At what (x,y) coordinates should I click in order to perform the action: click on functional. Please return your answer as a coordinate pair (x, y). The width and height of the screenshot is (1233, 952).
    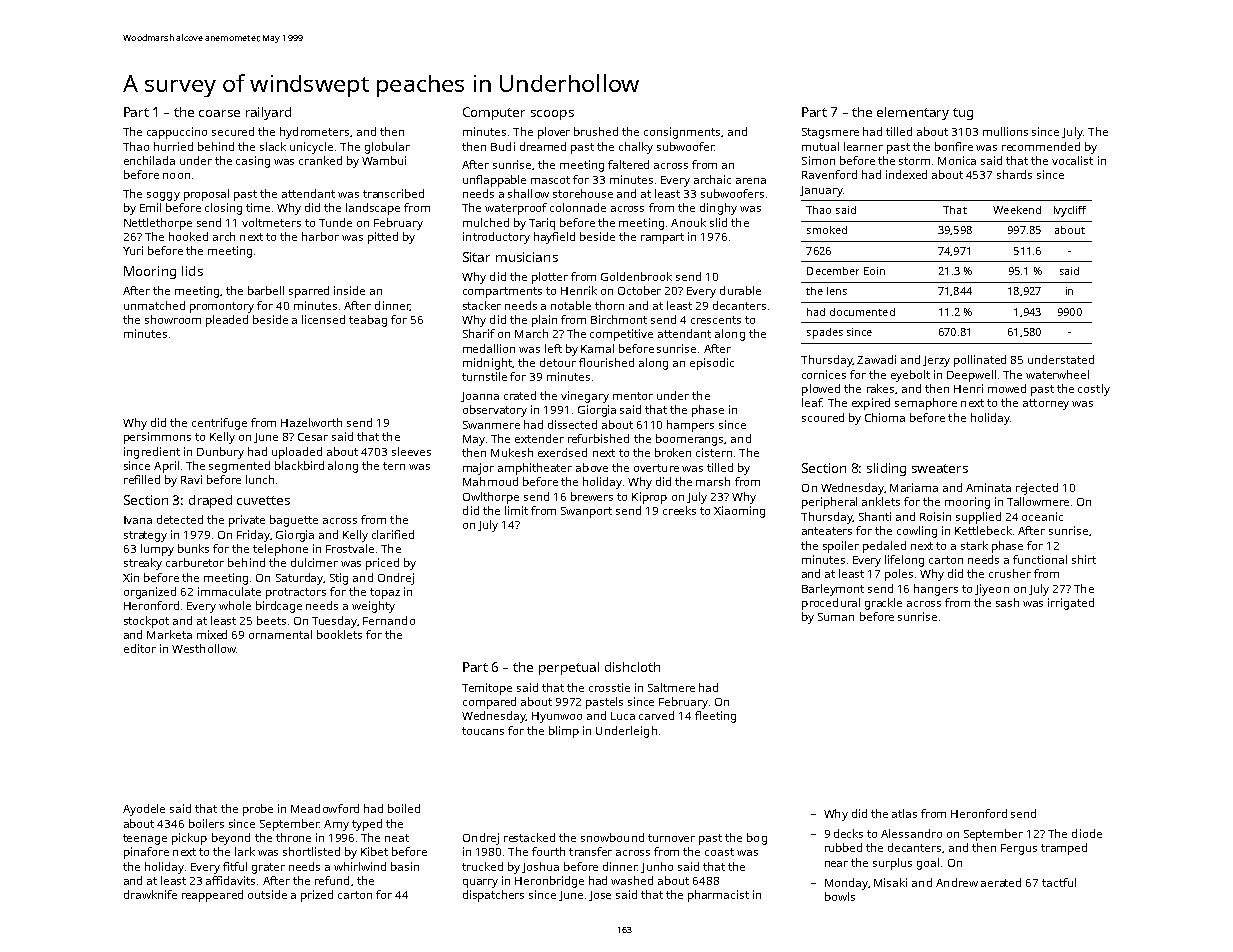
    Looking at the image, I should click on (1040, 559).
